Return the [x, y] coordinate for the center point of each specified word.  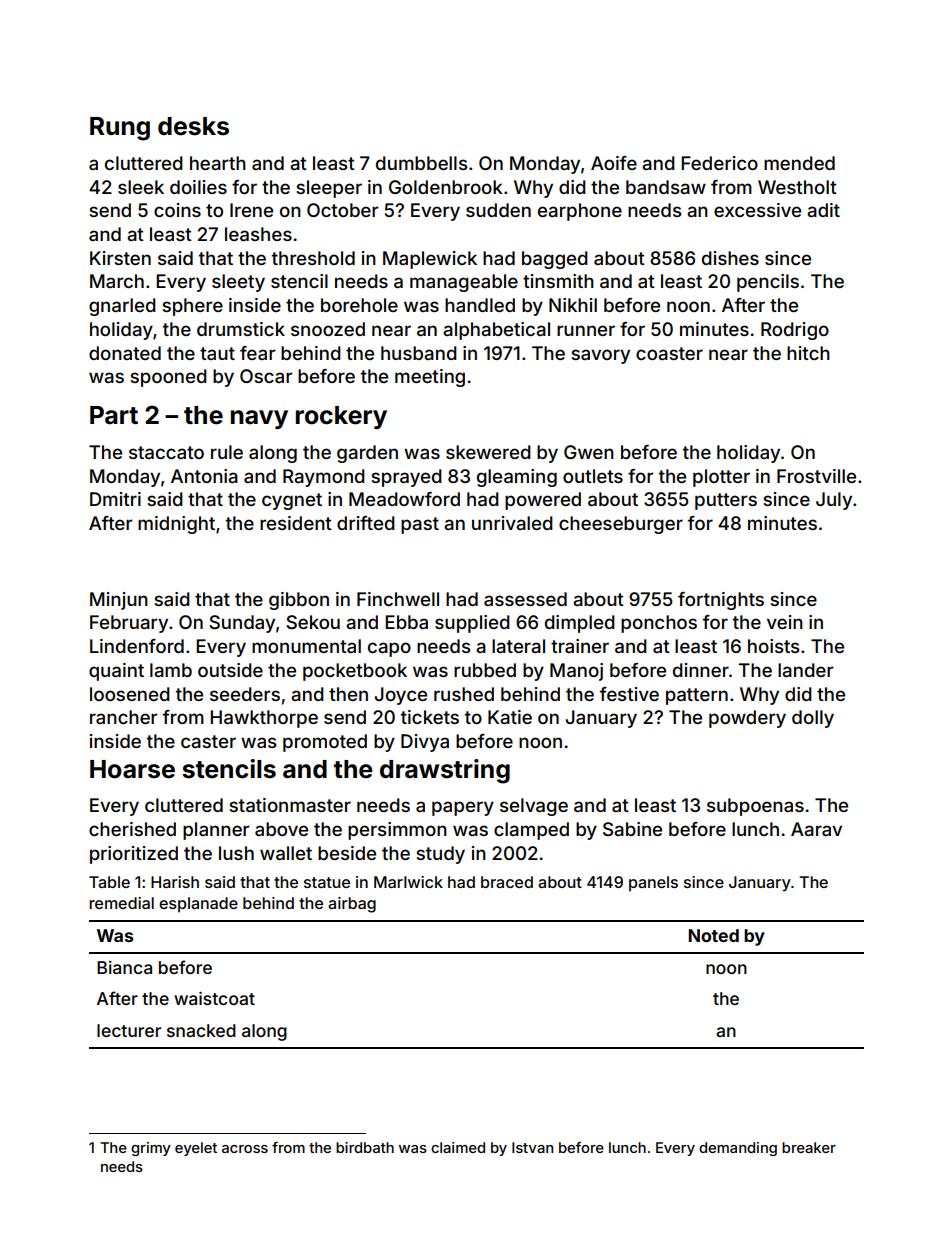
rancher [124, 717]
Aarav [816, 829]
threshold [313, 258]
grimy [151, 1149]
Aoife [614, 163]
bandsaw [666, 187]
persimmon [397, 831]
